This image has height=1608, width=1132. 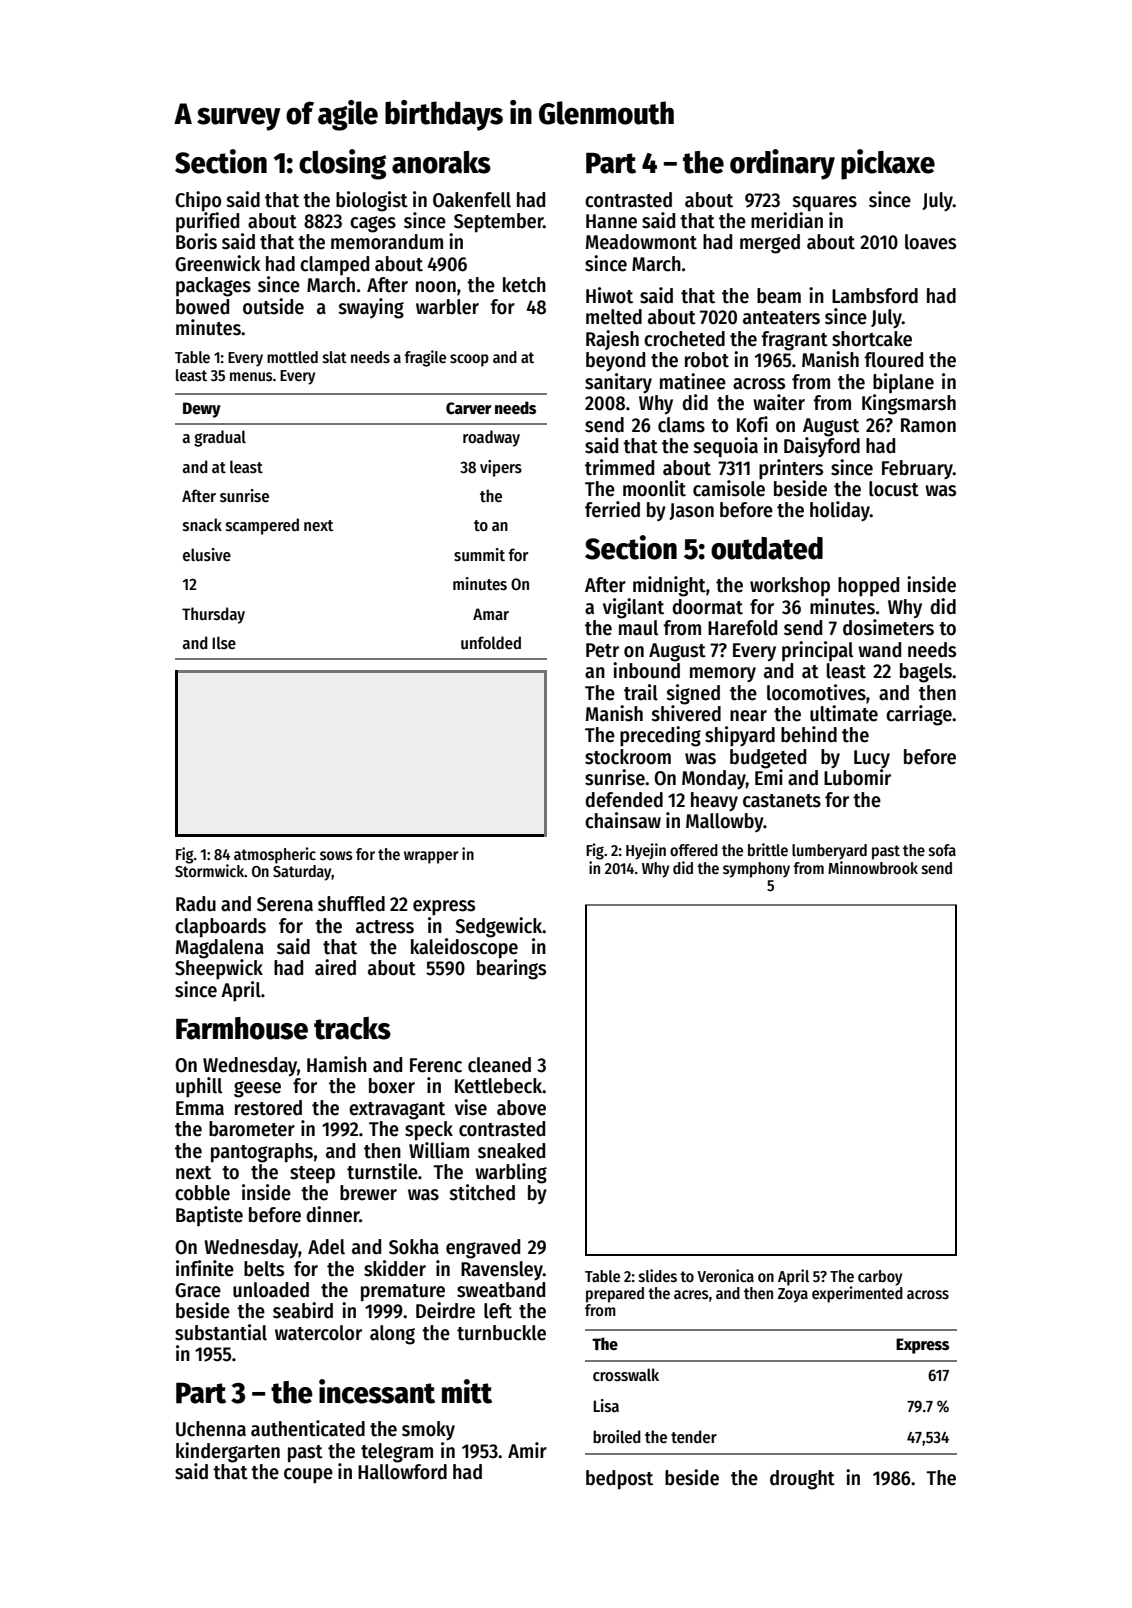 I want to click on coupe, so click(x=308, y=1476).
